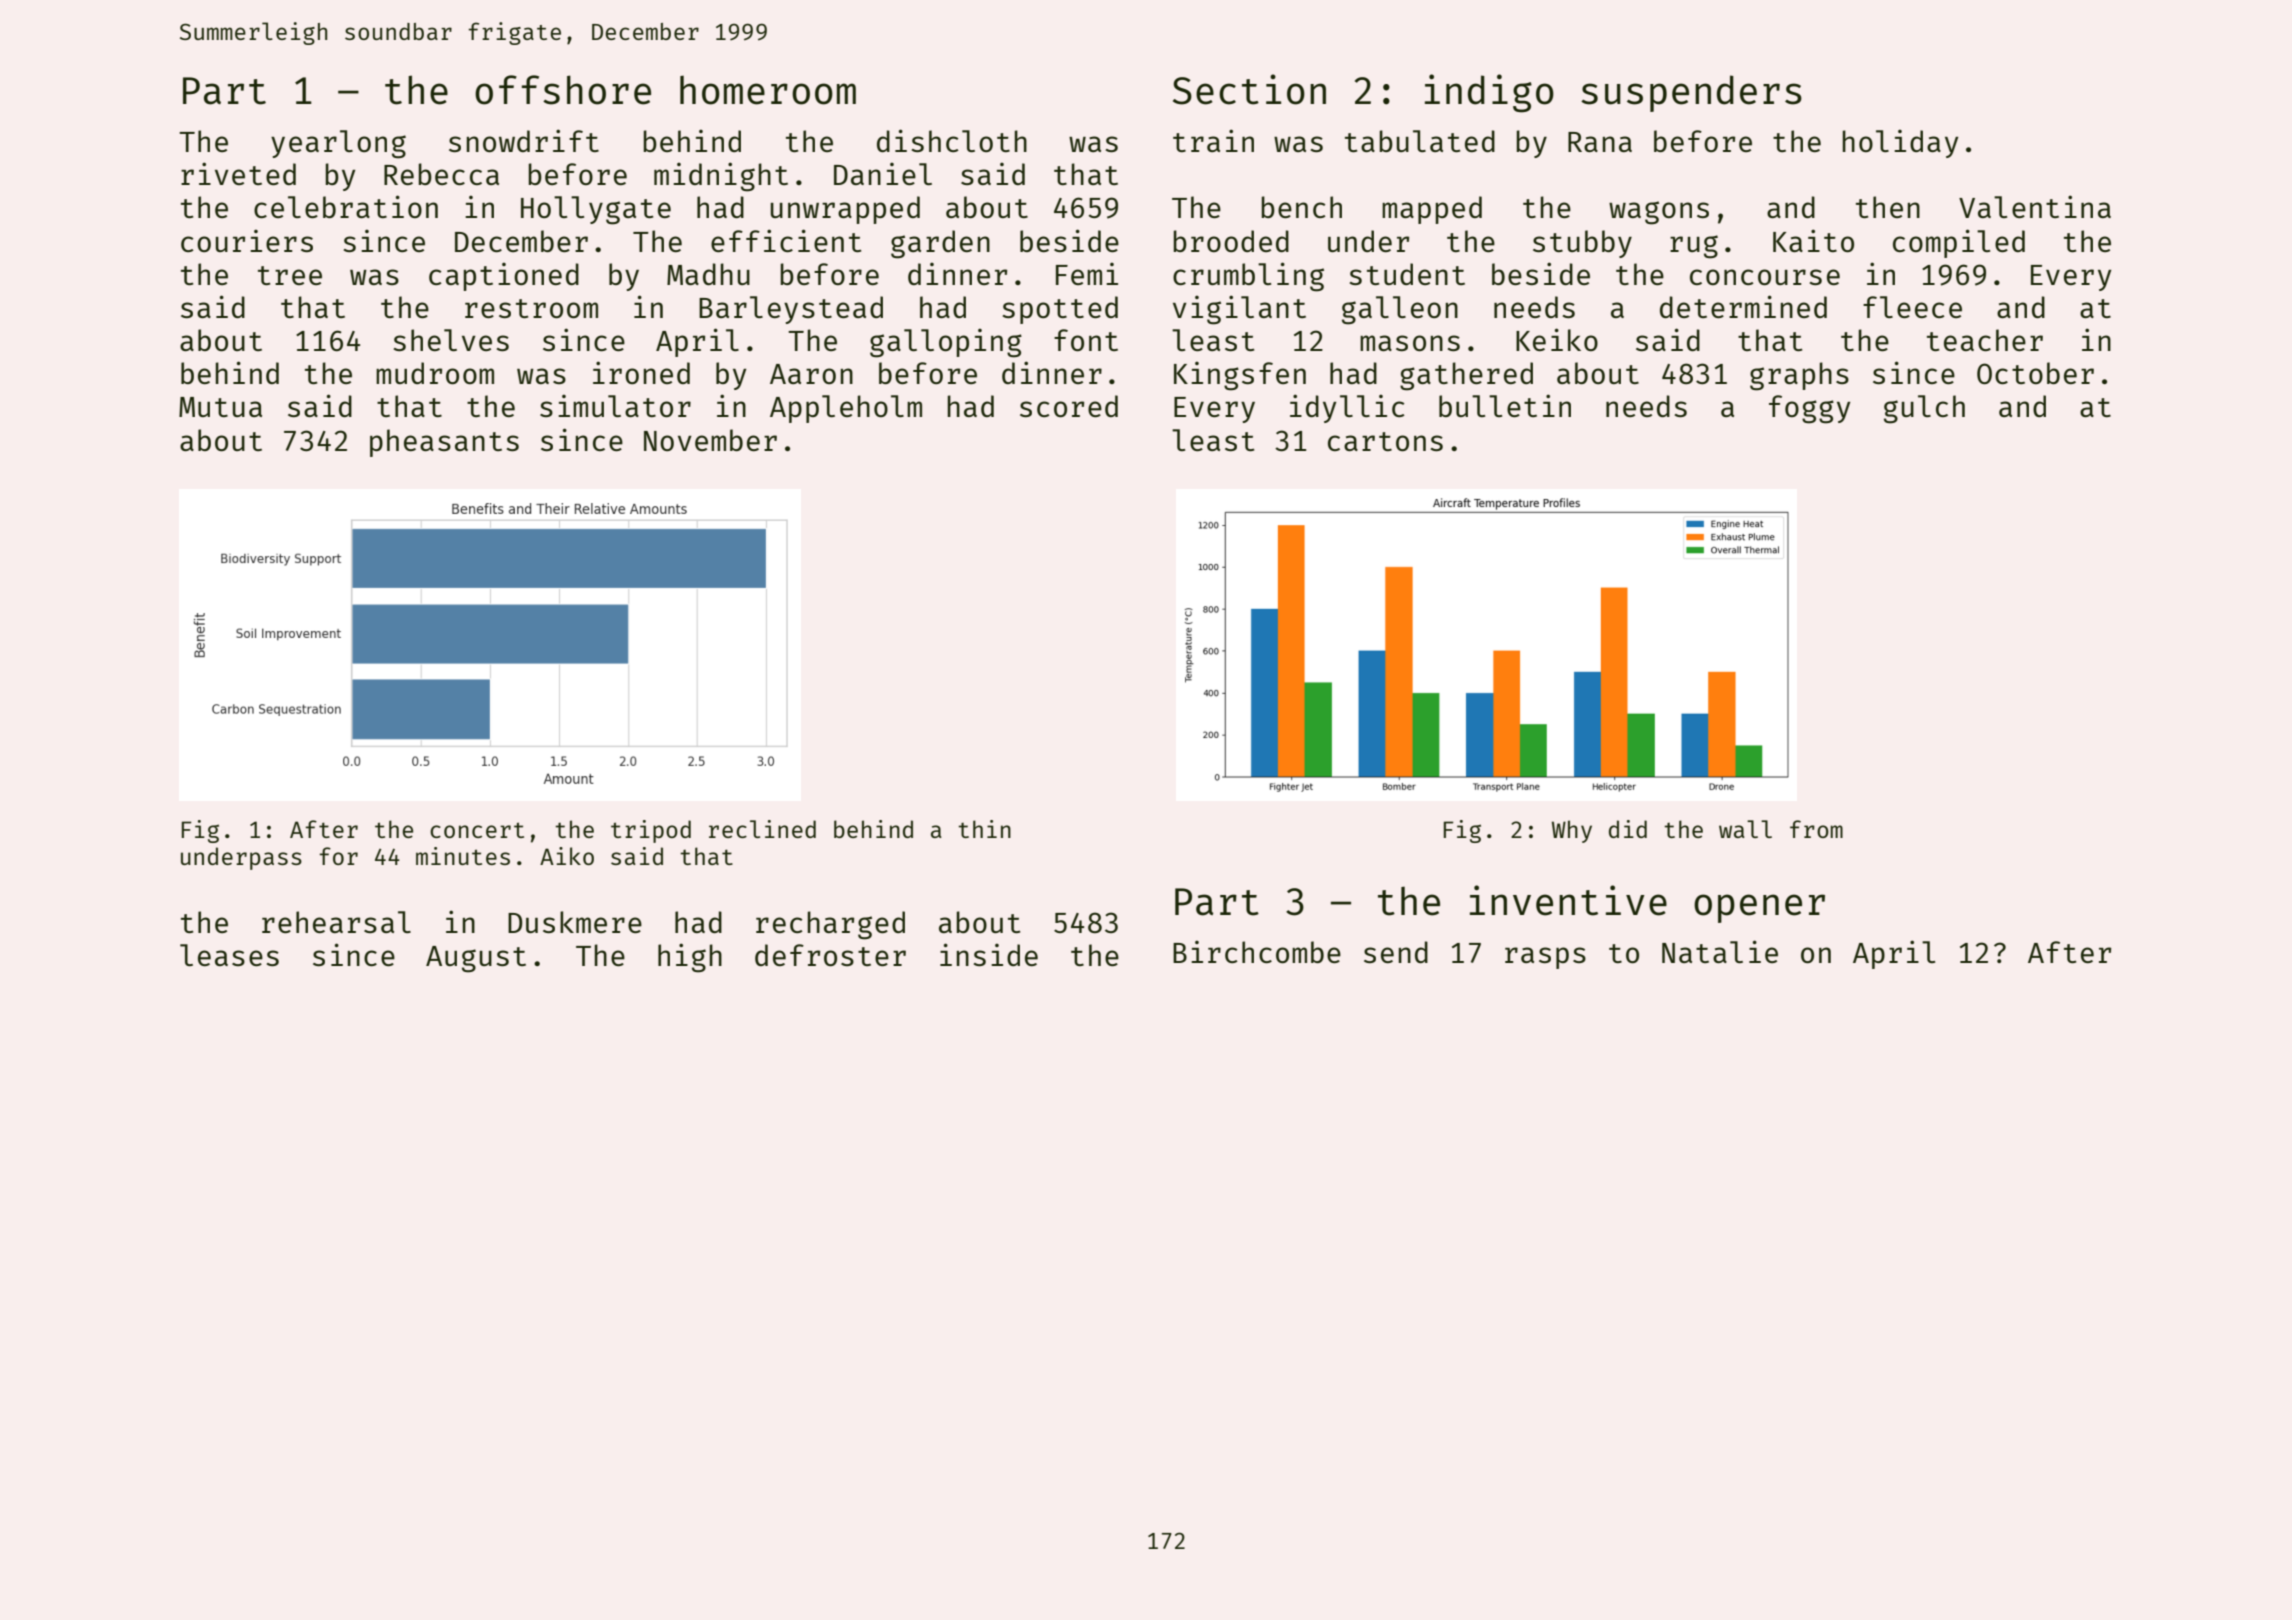 The image size is (2292, 1620). I want to click on suspenders, so click(1691, 93).
